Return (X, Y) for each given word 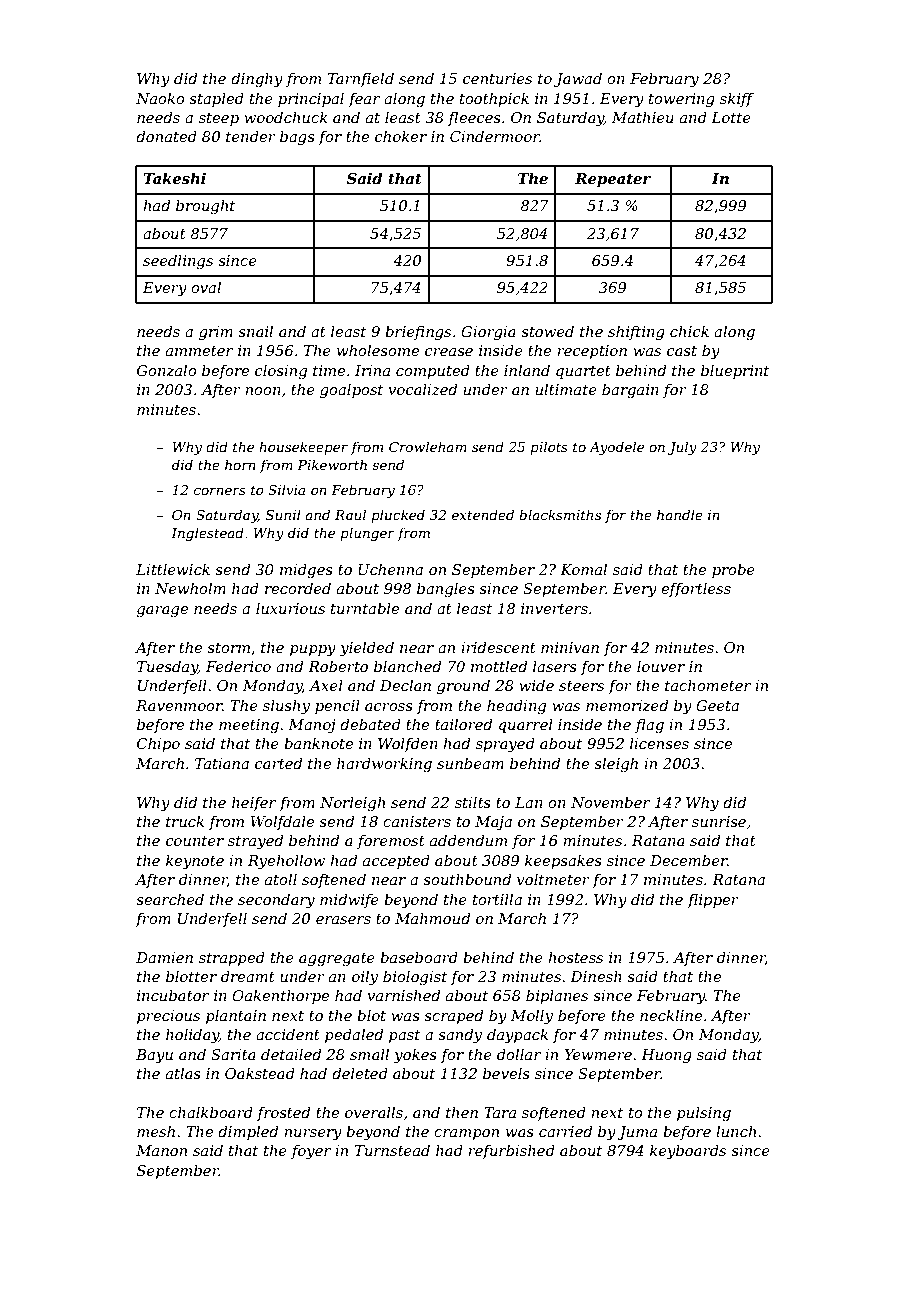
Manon (161, 1150)
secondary (276, 901)
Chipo (158, 744)
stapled (216, 99)
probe (733, 570)
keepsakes (563, 861)
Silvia (286, 489)
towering (682, 100)
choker (401, 136)
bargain (630, 391)
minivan (570, 647)
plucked (398, 516)
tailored (463, 724)
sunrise (719, 821)
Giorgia (488, 333)
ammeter (199, 351)
